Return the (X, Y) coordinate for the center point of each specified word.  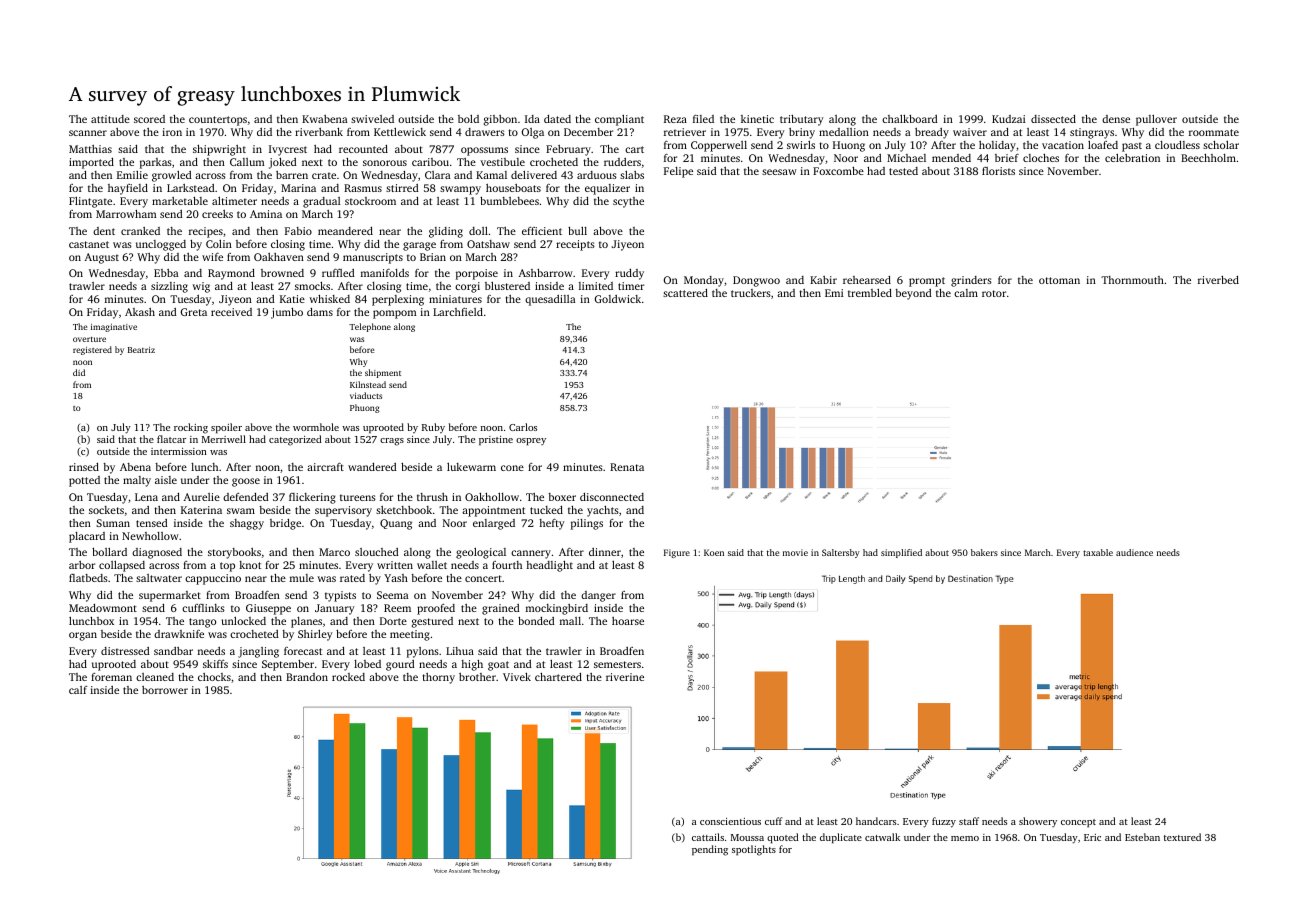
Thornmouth (1132, 280)
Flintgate (90, 202)
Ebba (166, 273)
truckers (751, 293)
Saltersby (841, 553)
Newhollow (150, 536)
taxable (1098, 552)
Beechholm (1208, 158)
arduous (597, 175)
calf (78, 690)
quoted (782, 838)
